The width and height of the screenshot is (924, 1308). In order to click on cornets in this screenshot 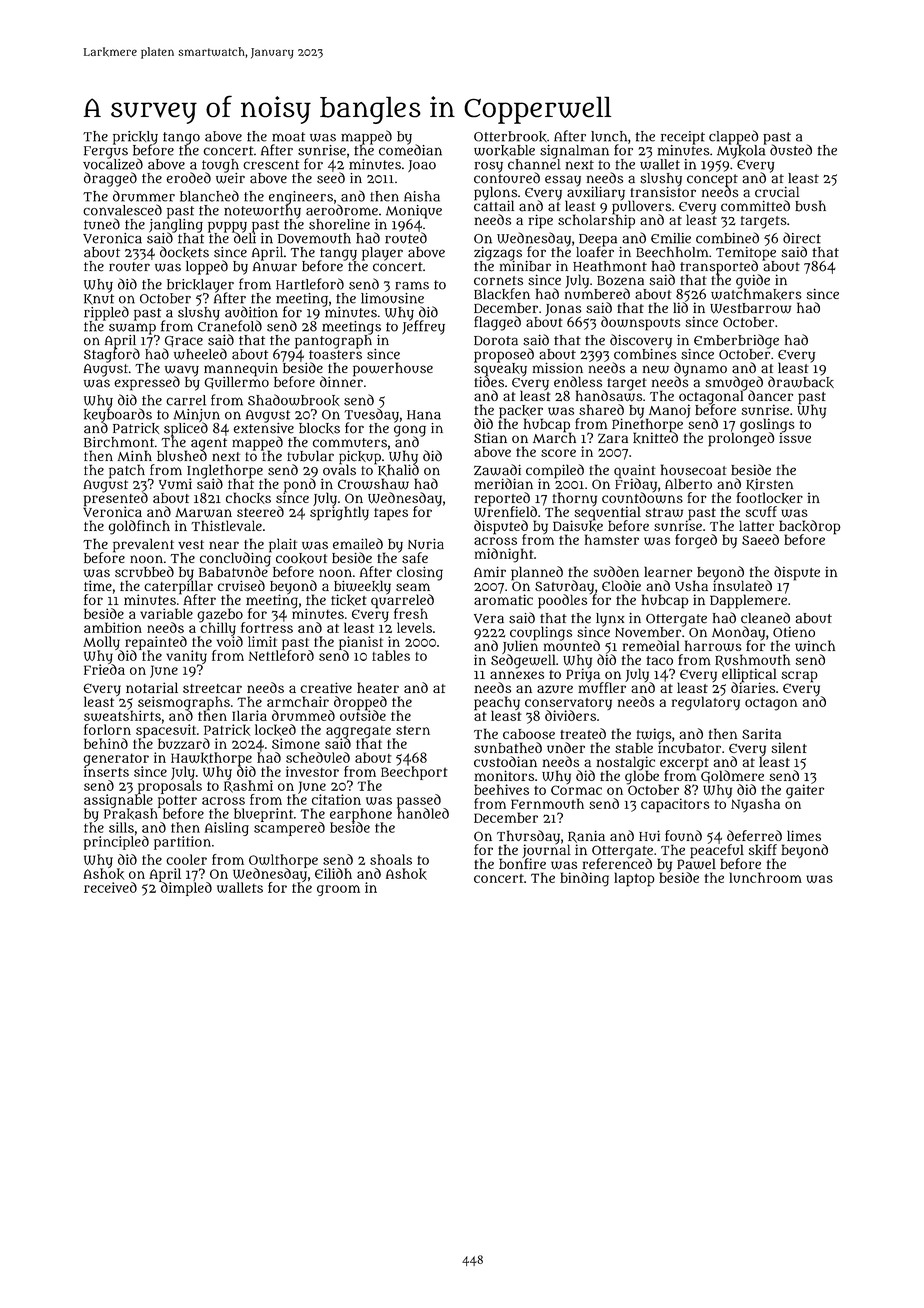, I will do `click(498, 280)`.
